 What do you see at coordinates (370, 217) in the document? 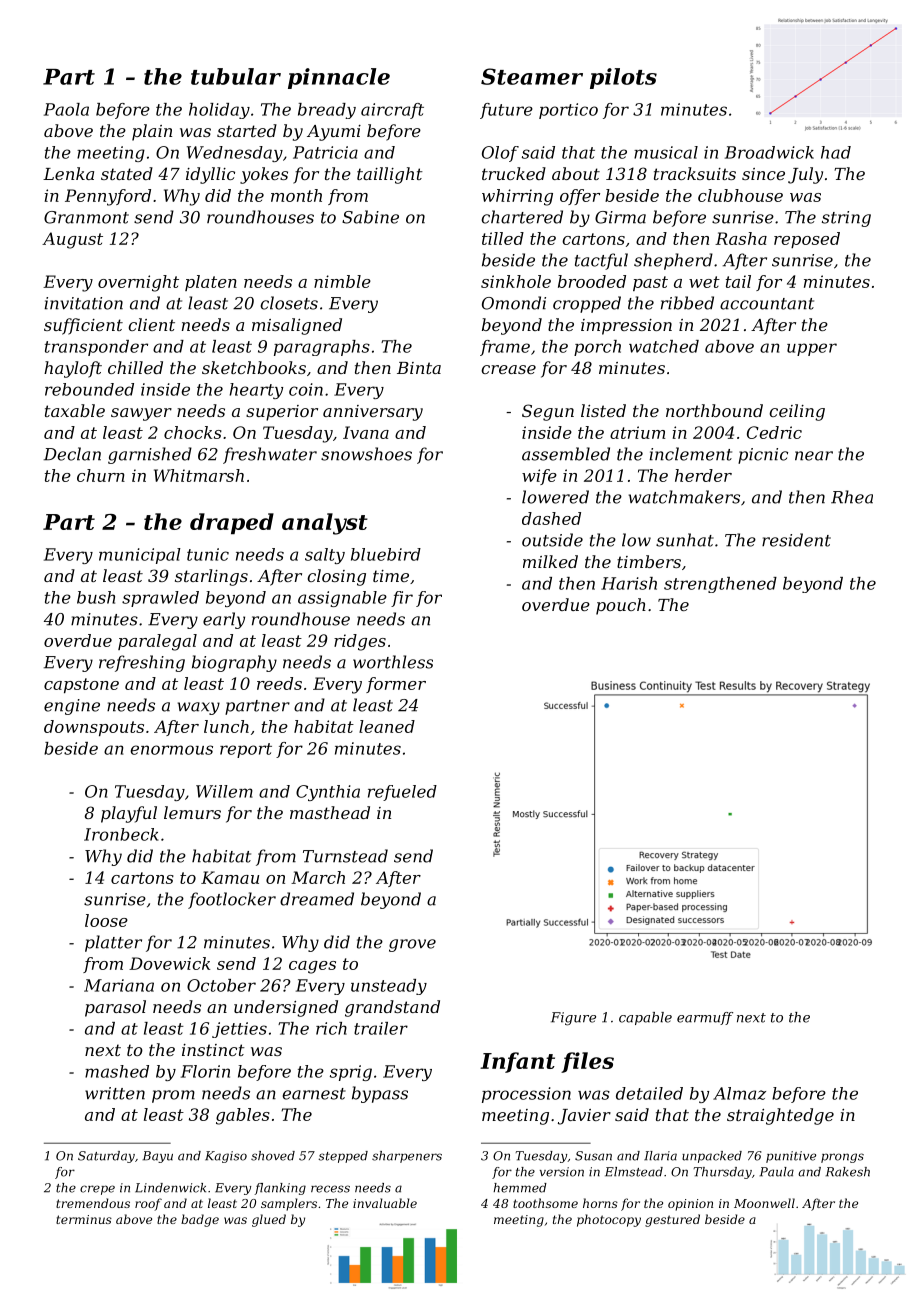
I see `Sabine` at bounding box center [370, 217].
